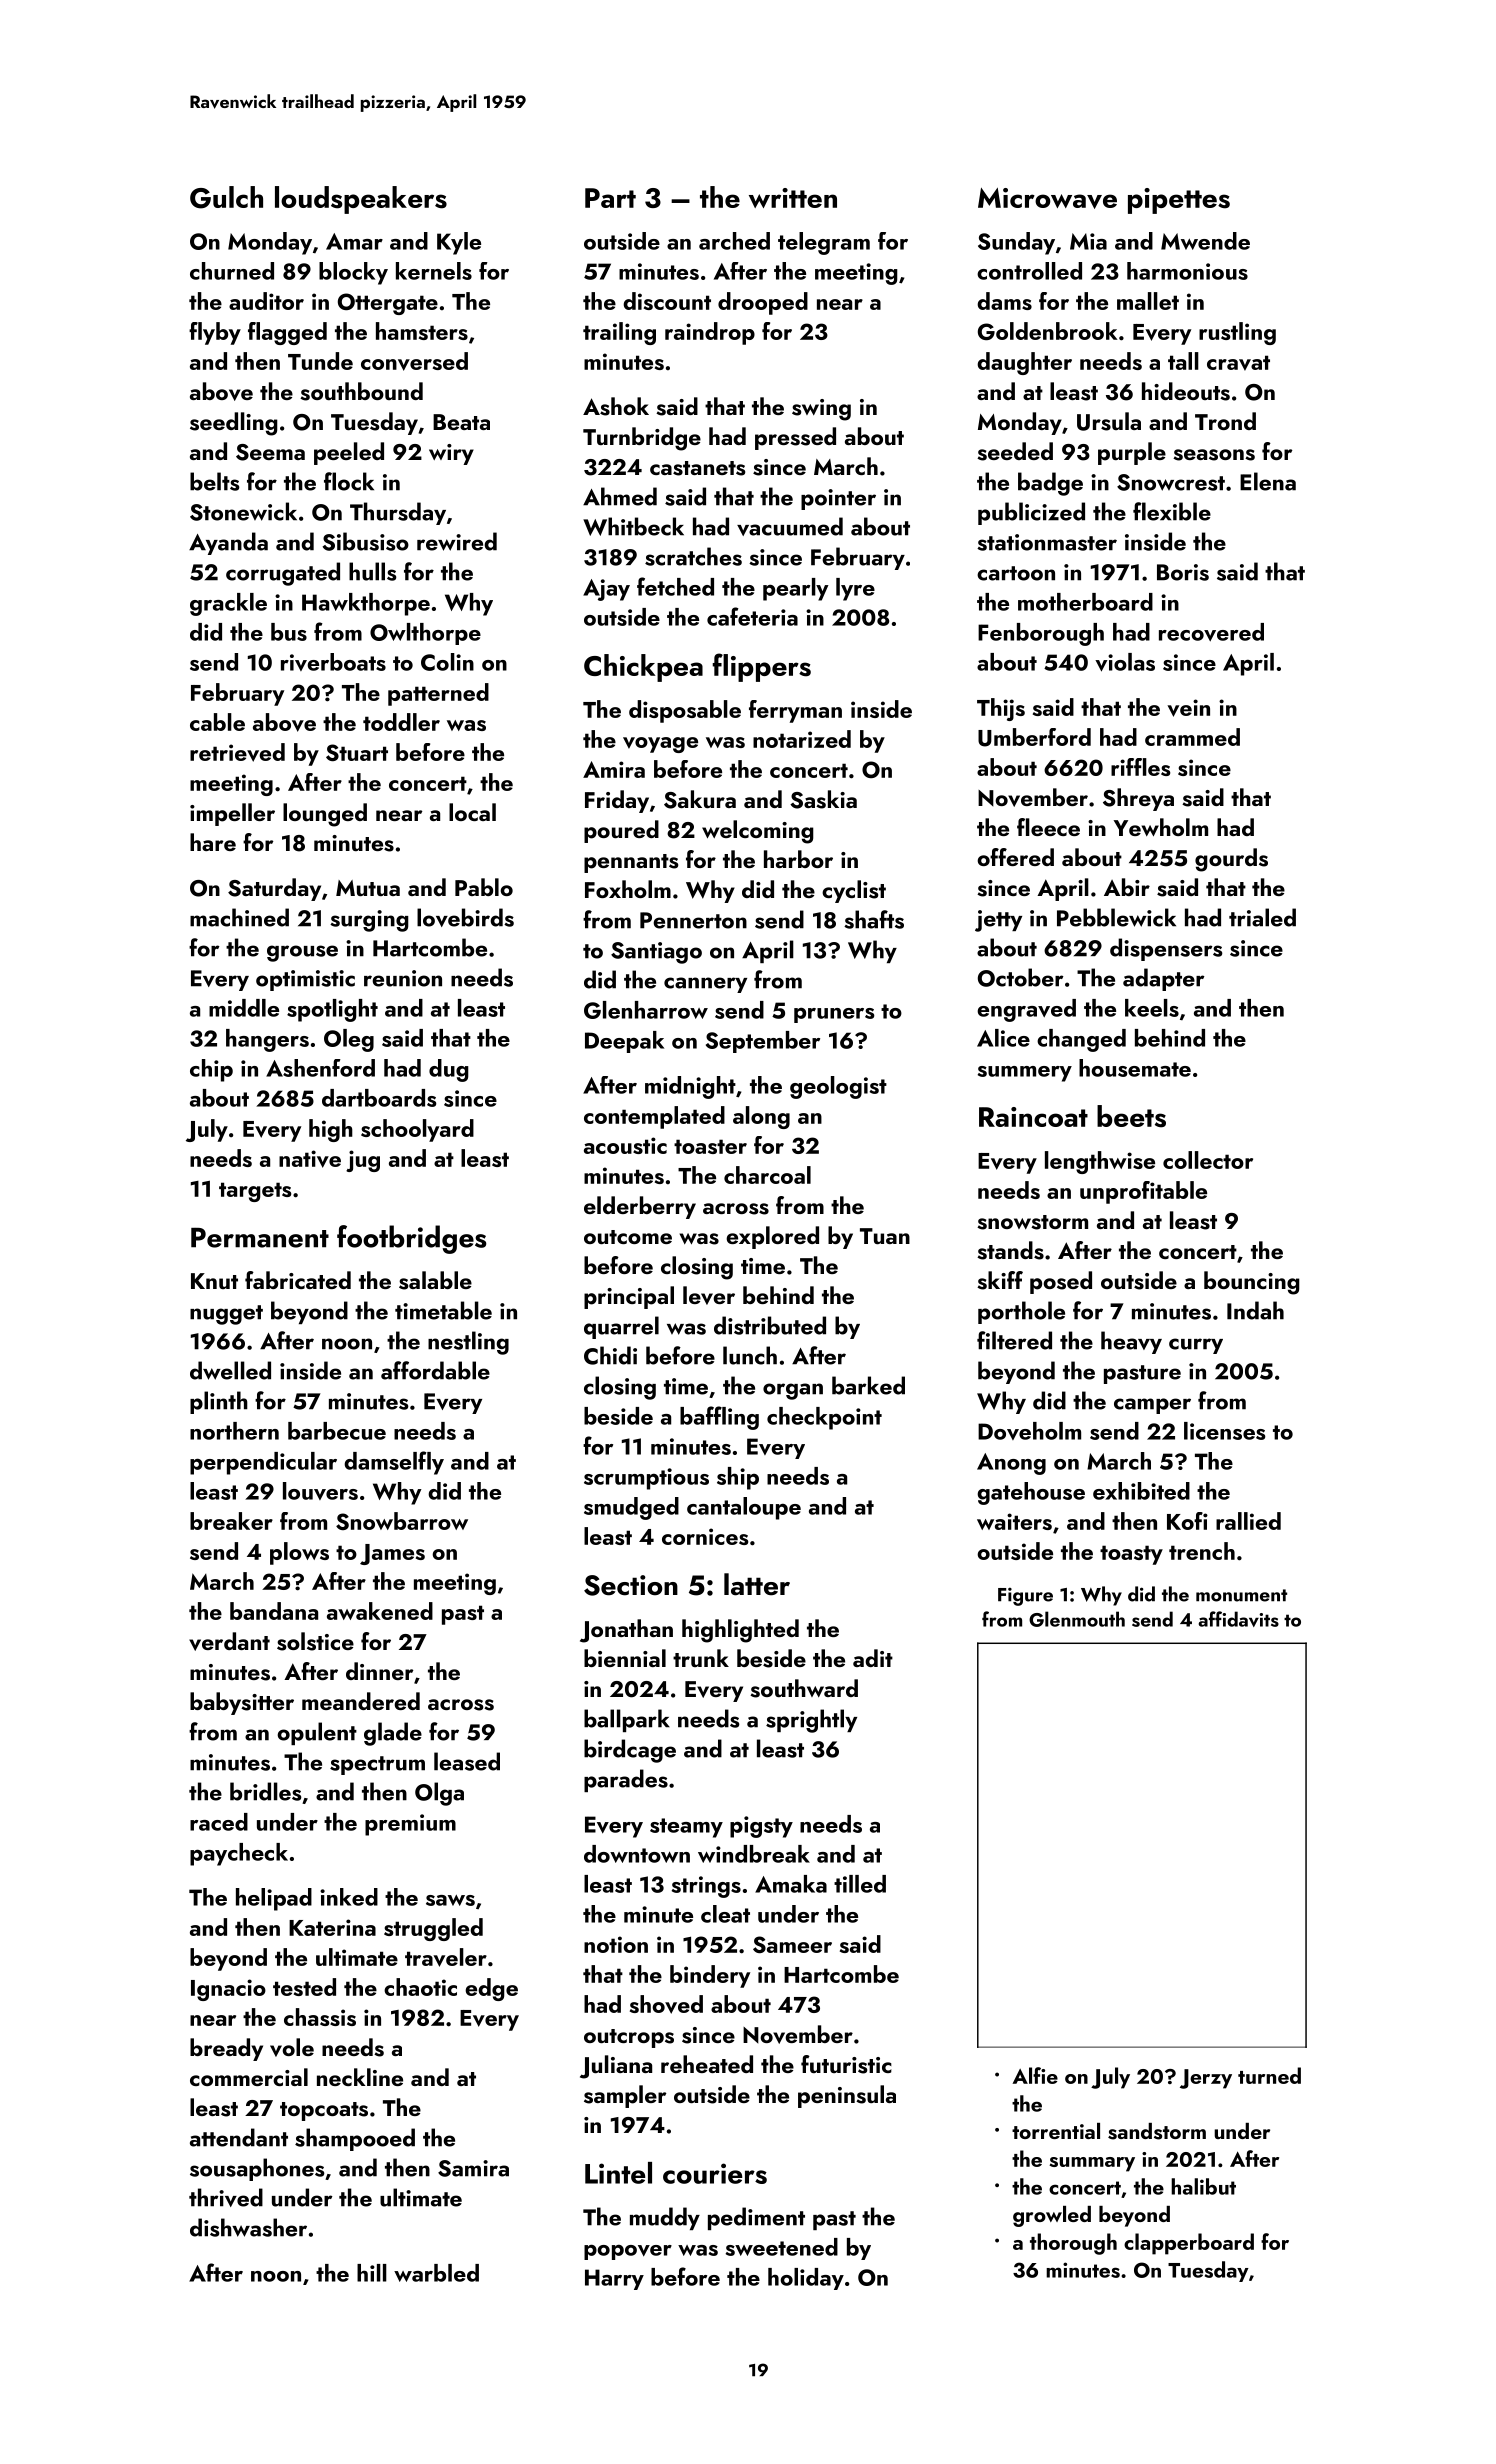  Describe the element at coordinates (372, 2273) in the page. I see `hill` at that location.
